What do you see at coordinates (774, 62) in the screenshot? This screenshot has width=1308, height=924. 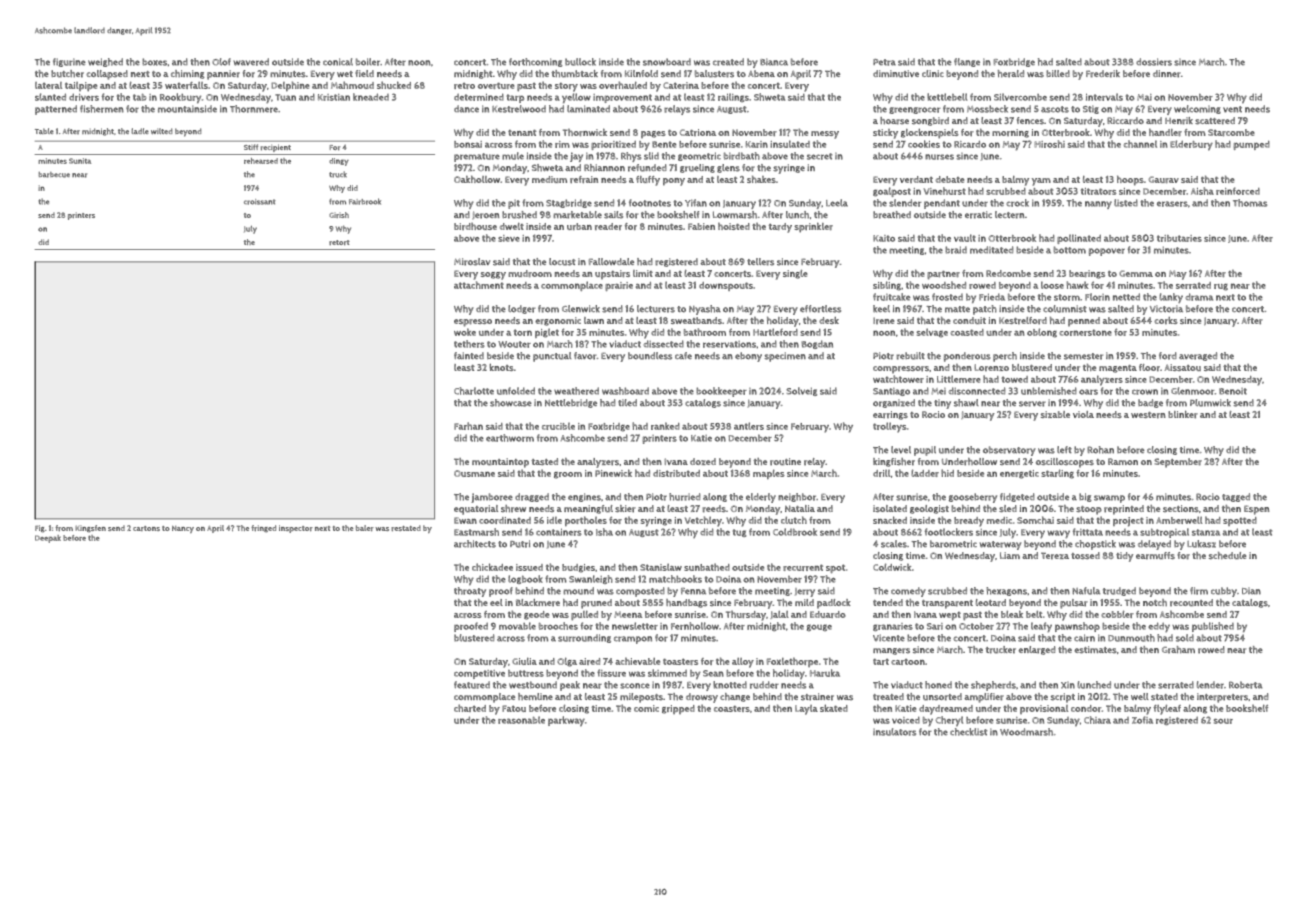 I see `Bianca` at bounding box center [774, 62].
